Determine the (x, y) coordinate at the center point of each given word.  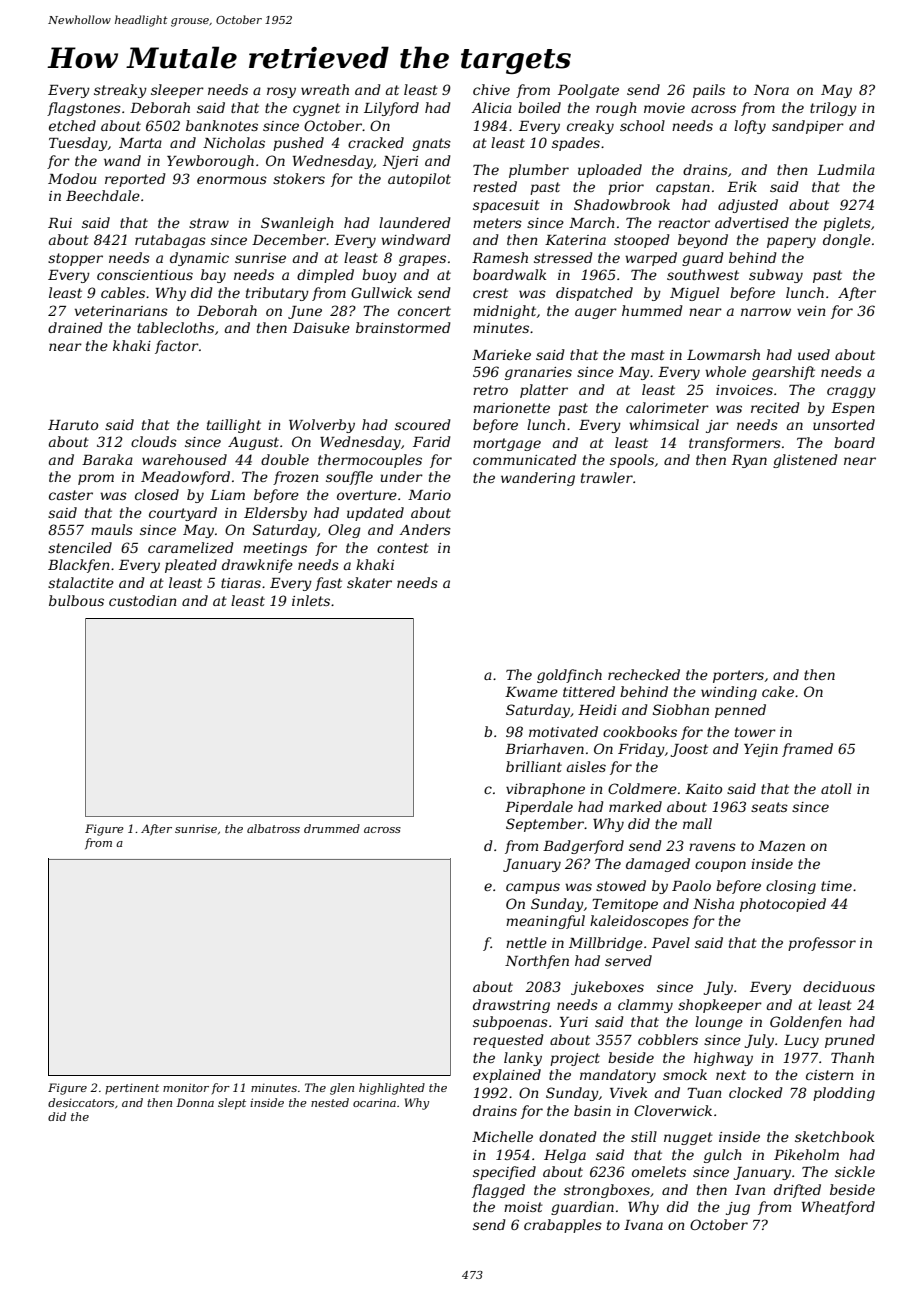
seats (769, 807)
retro (490, 390)
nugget (688, 1138)
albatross (273, 828)
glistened (805, 461)
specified (504, 1173)
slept (232, 1104)
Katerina (575, 240)
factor (177, 347)
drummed (332, 828)
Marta (140, 143)
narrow (766, 312)
